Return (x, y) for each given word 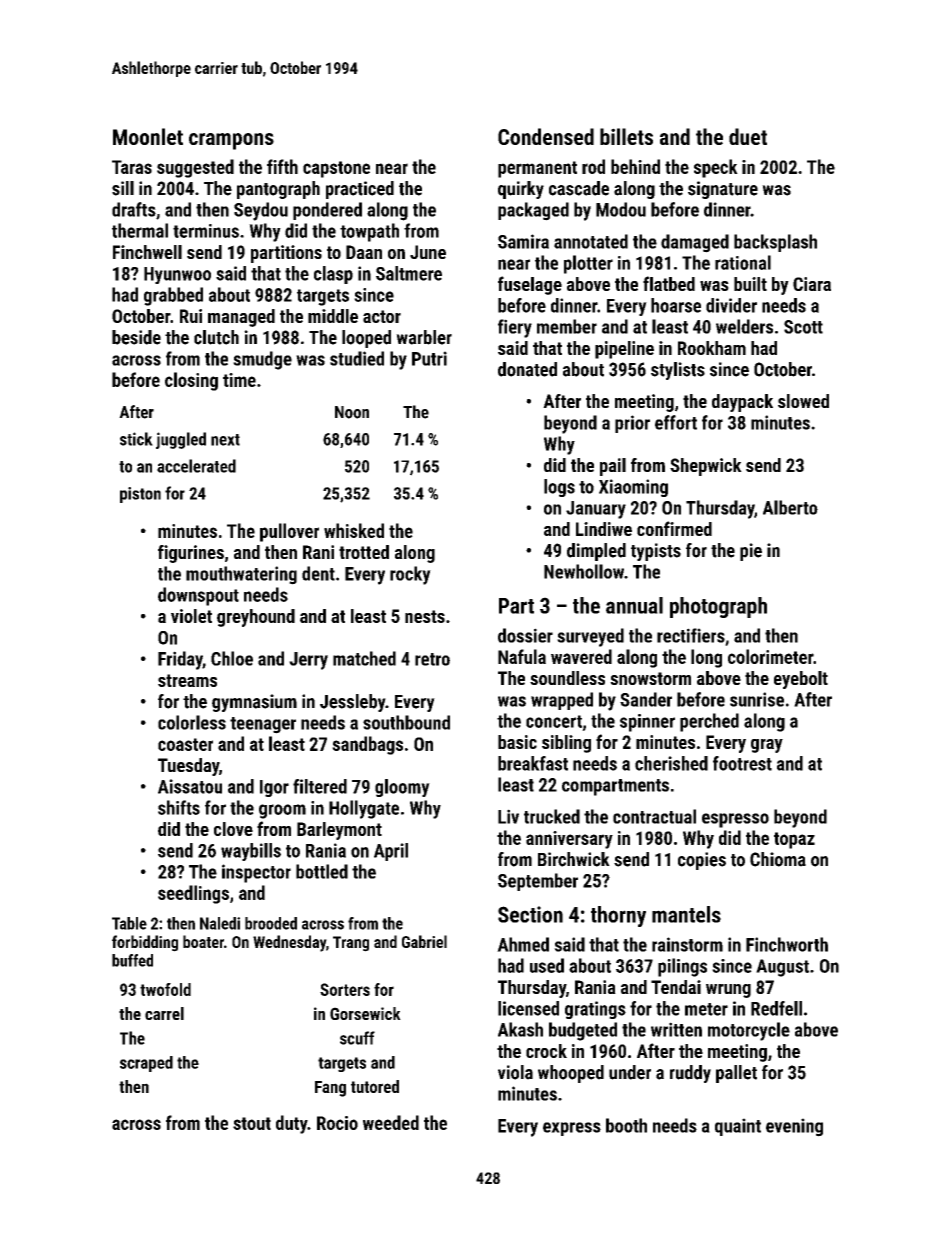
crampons (231, 141)
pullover (289, 532)
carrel (164, 1013)
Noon (352, 412)
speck (716, 168)
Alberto (790, 507)
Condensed (546, 136)
